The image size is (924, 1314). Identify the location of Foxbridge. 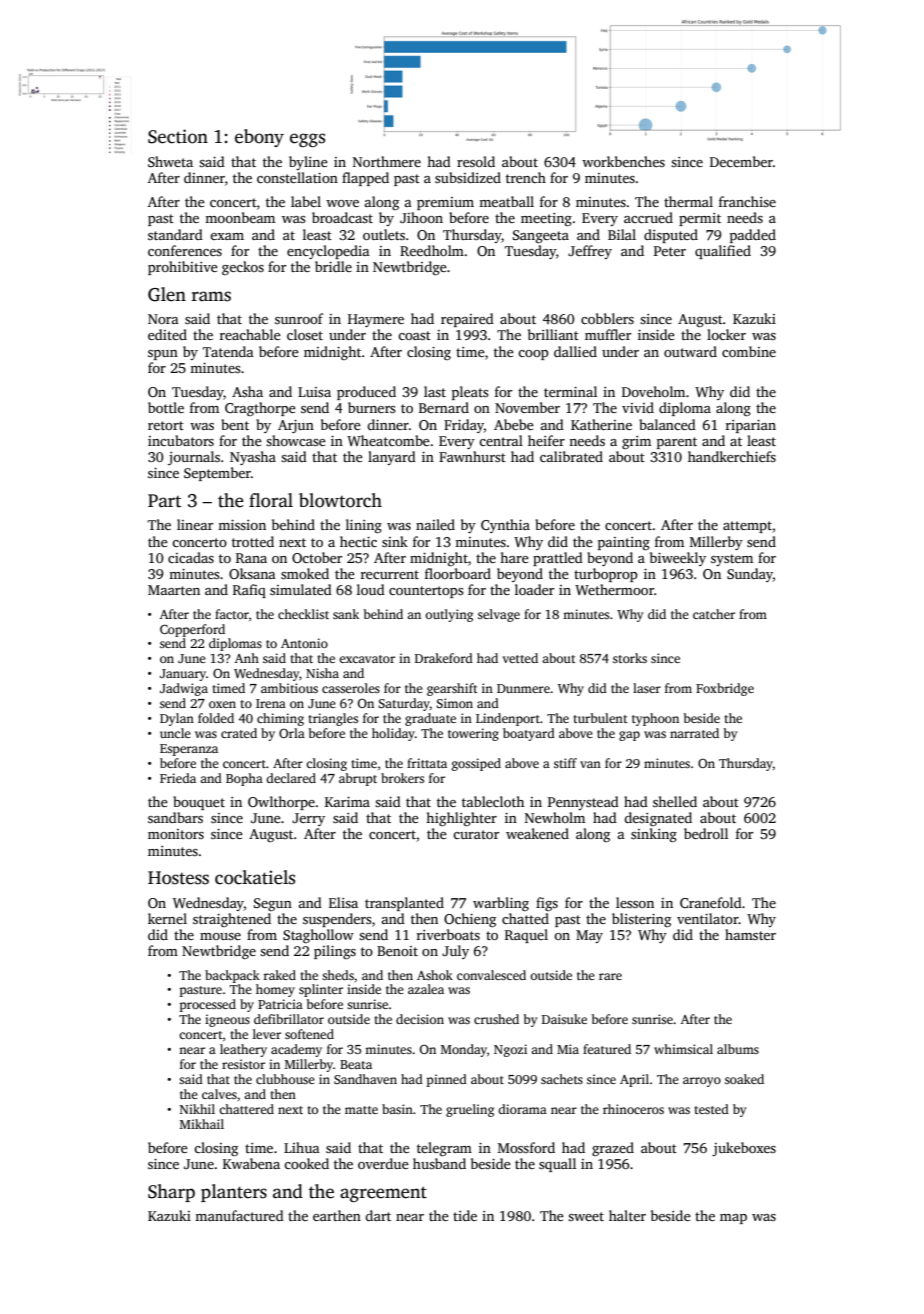
(725, 689).
